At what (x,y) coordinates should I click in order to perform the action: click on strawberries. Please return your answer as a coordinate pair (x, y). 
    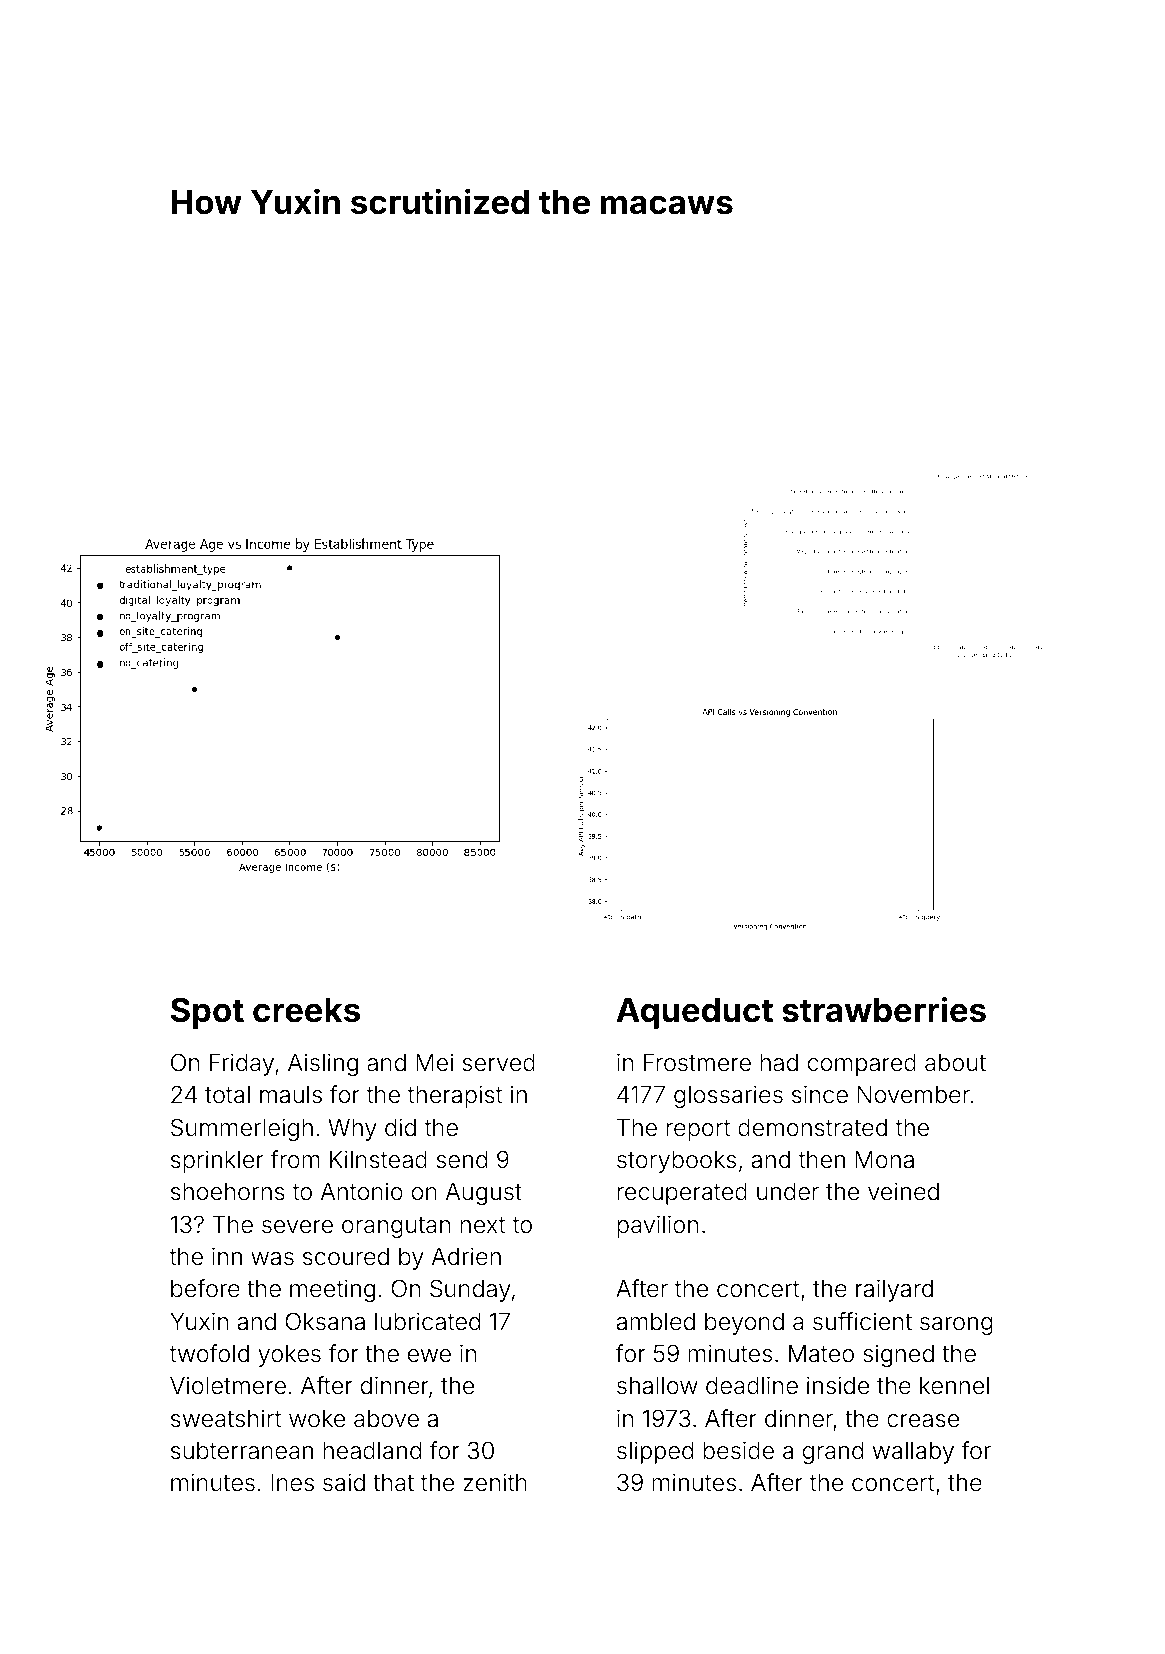
    Looking at the image, I should click on (884, 1009).
